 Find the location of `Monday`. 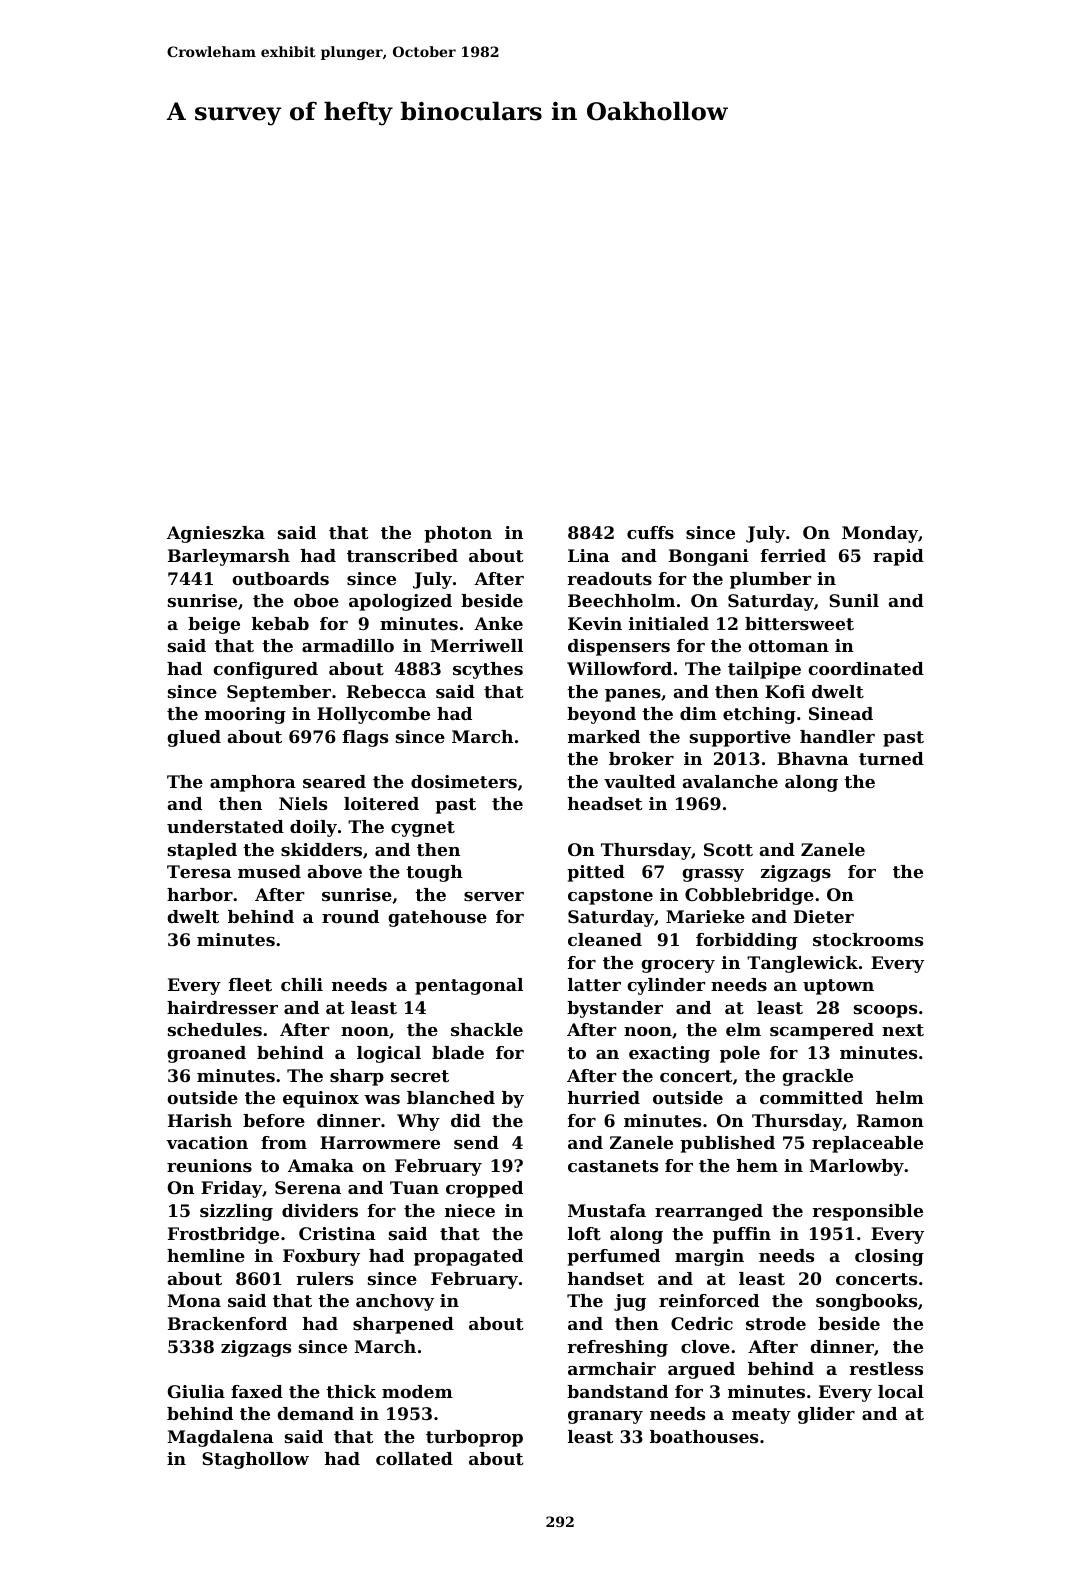

Monday is located at coordinates (880, 534).
